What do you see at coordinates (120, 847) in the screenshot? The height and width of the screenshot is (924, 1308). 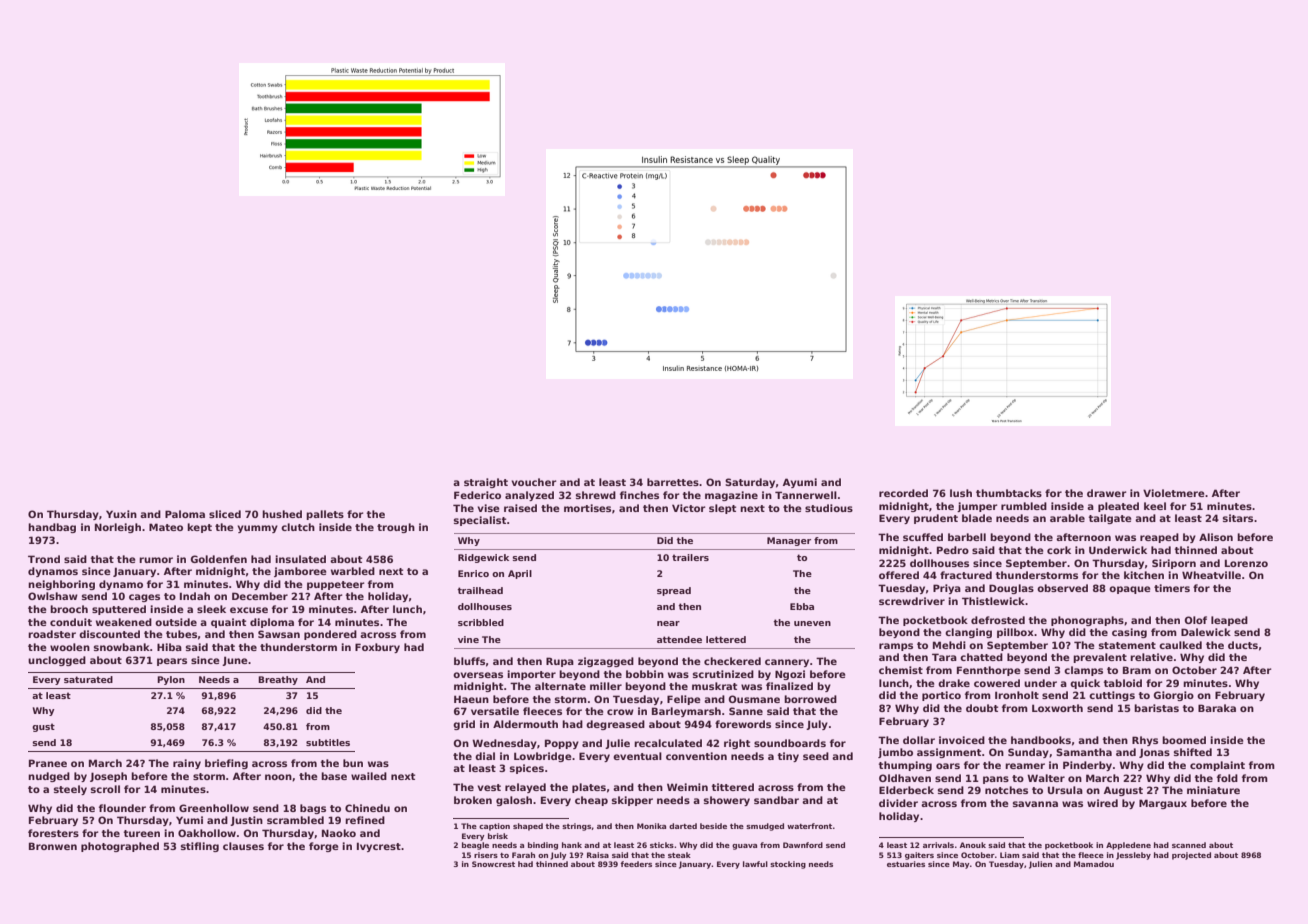 I see `photographed` at bounding box center [120, 847].
